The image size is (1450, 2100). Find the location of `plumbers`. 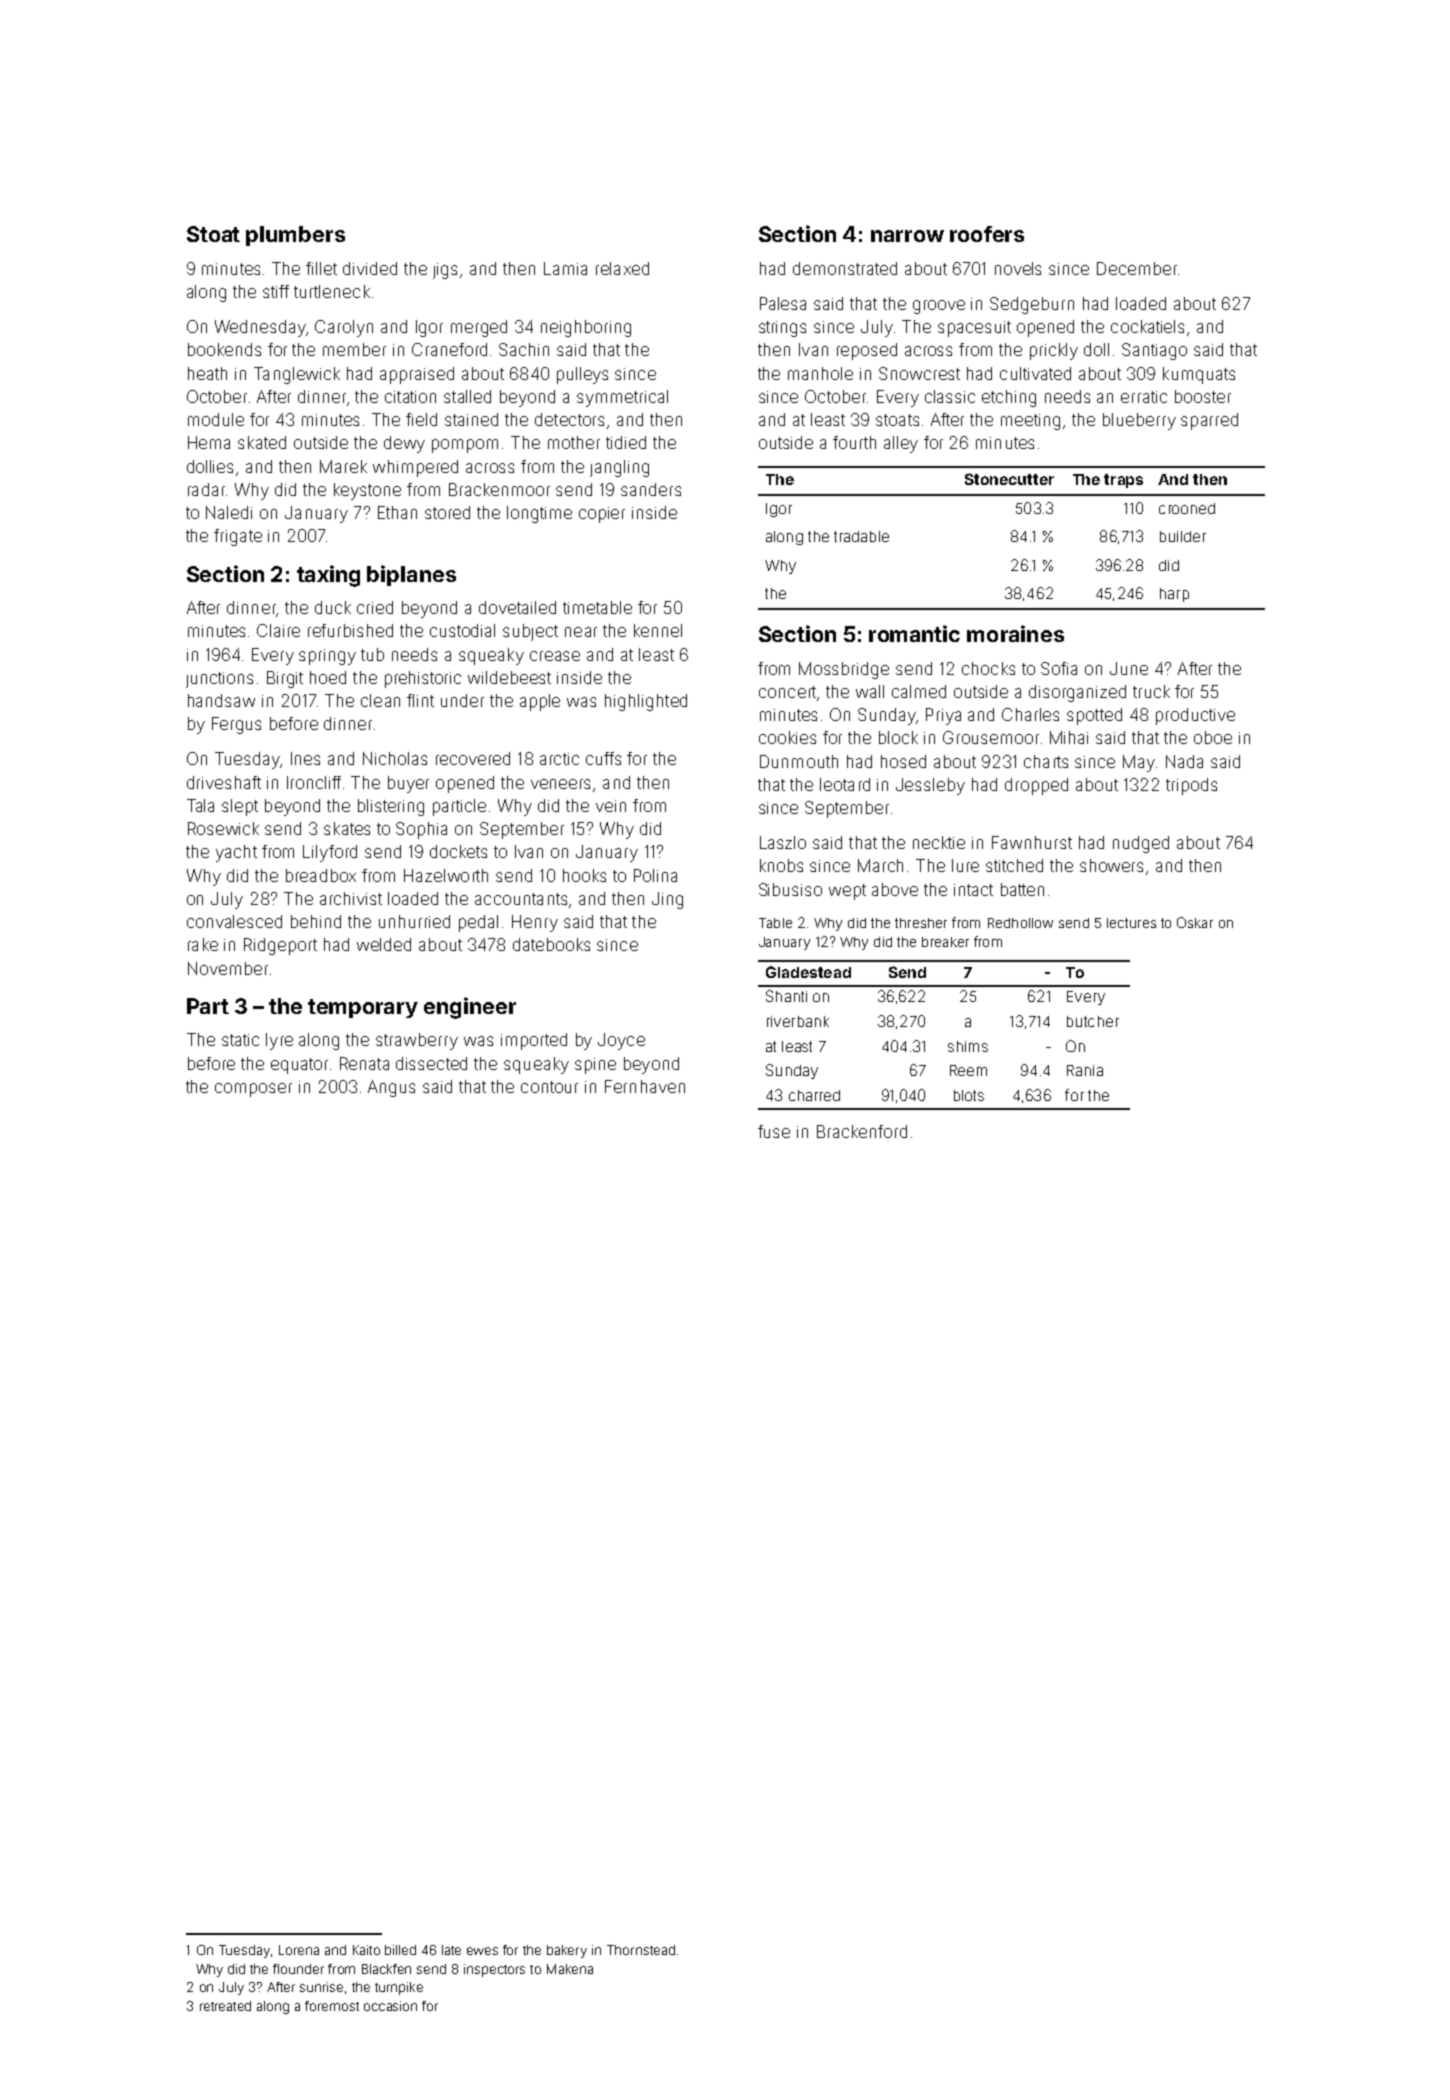

plumbers is located at coordinates (295, 236).
